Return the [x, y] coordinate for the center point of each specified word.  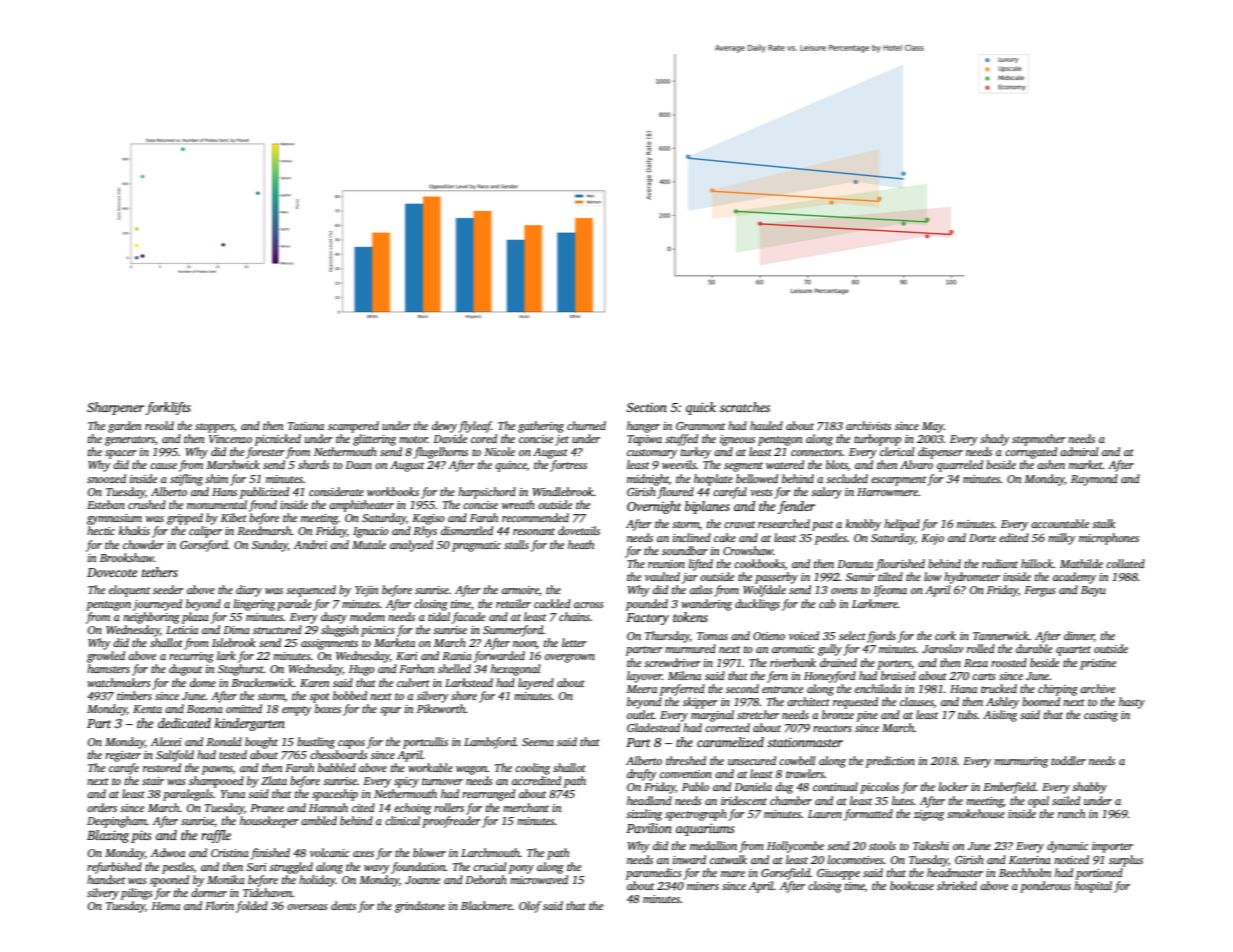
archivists [868, 425]
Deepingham [117, 822]
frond [263, 506]
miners [703, 886]
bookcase [912, 885]
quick [701, 408]
